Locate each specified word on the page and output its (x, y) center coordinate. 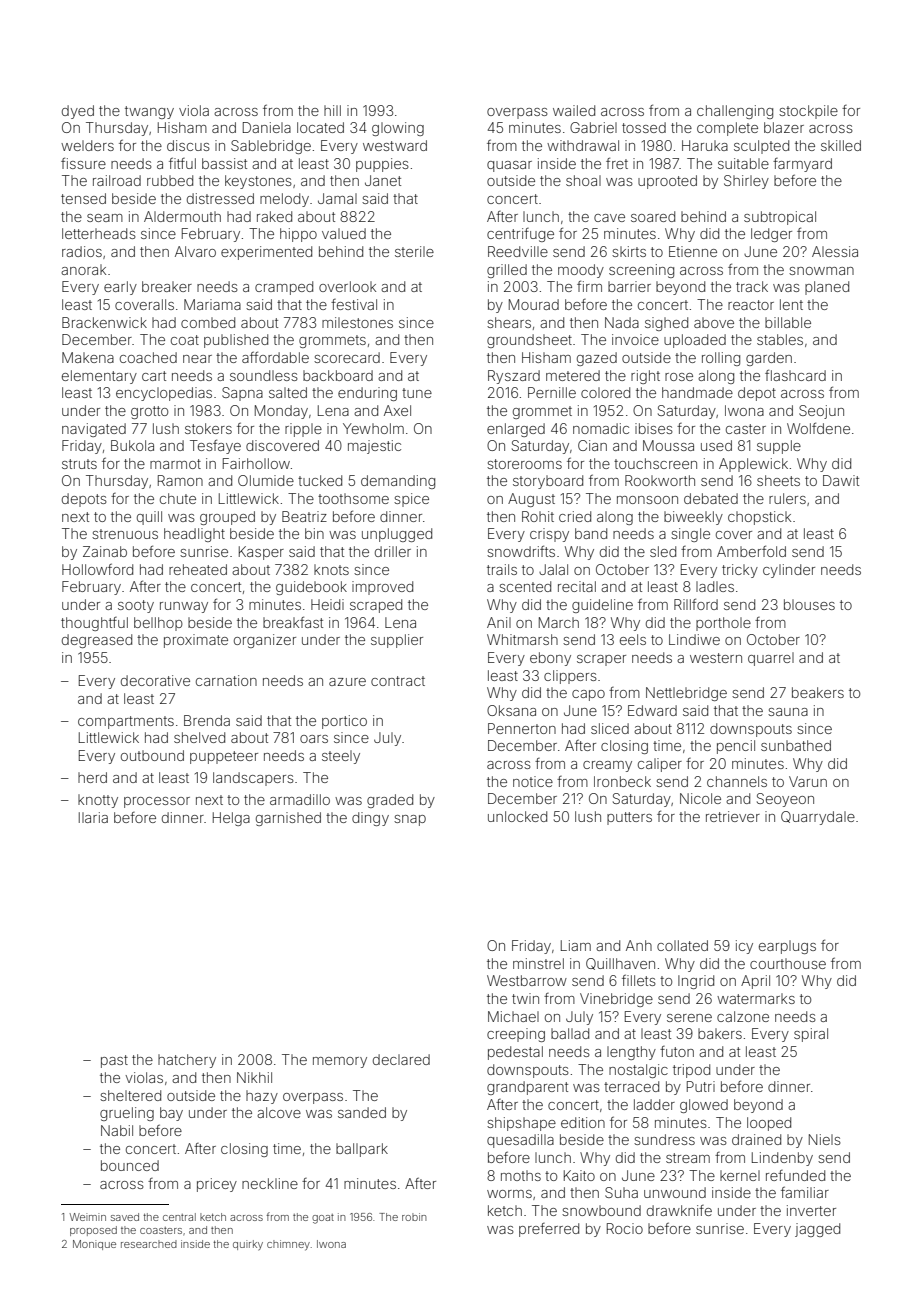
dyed (78, 112)
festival (354, 304)
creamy (607, 766)
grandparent (527, 1088)
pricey (217, 1185)
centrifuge (520, 235)
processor (157, 802)
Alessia (835, 251)
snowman (821, 271)
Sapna (242, 394)
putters (629, 818)
